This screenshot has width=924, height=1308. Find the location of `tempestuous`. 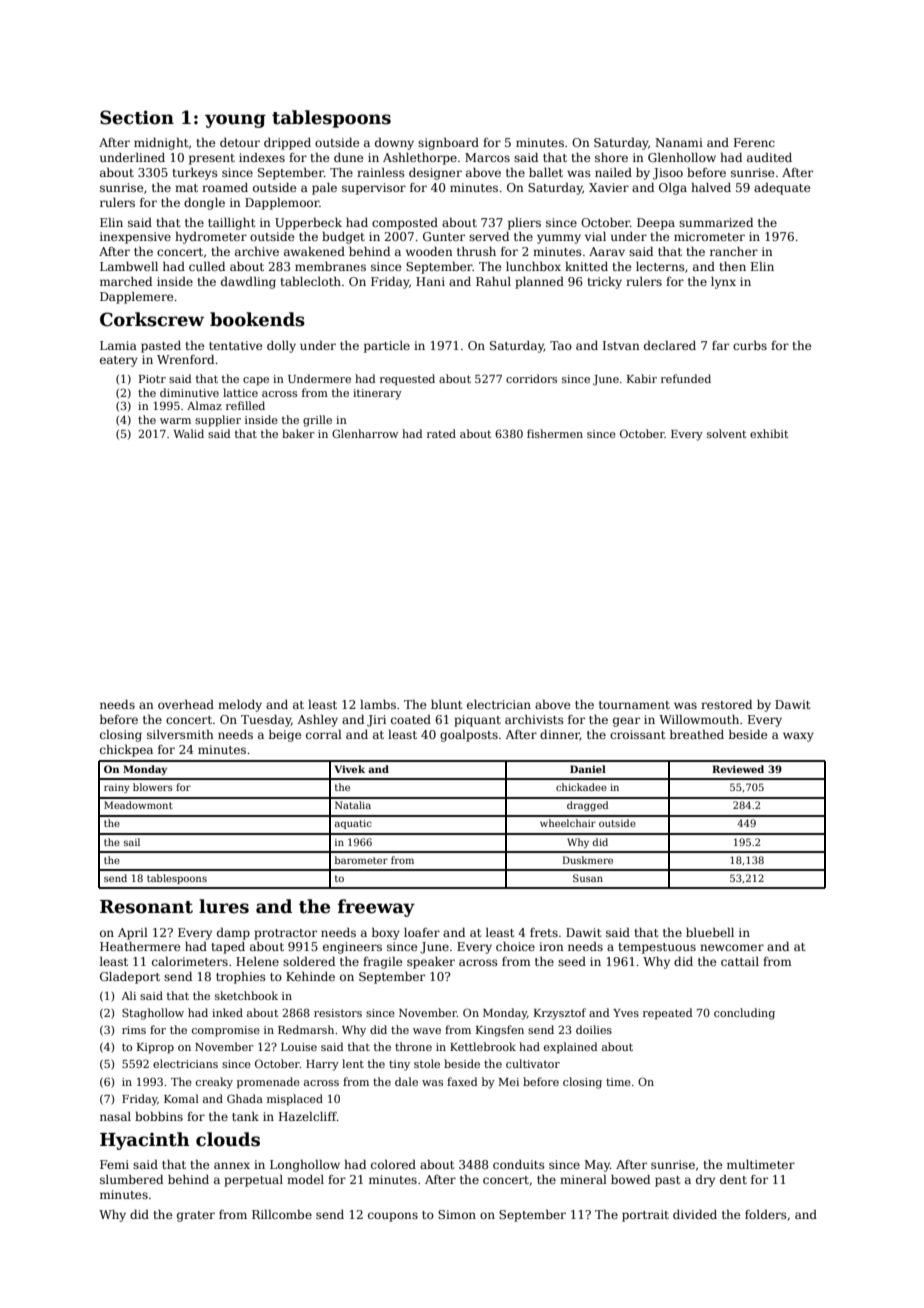

tempestuous is located at coordinates (657, 948).
